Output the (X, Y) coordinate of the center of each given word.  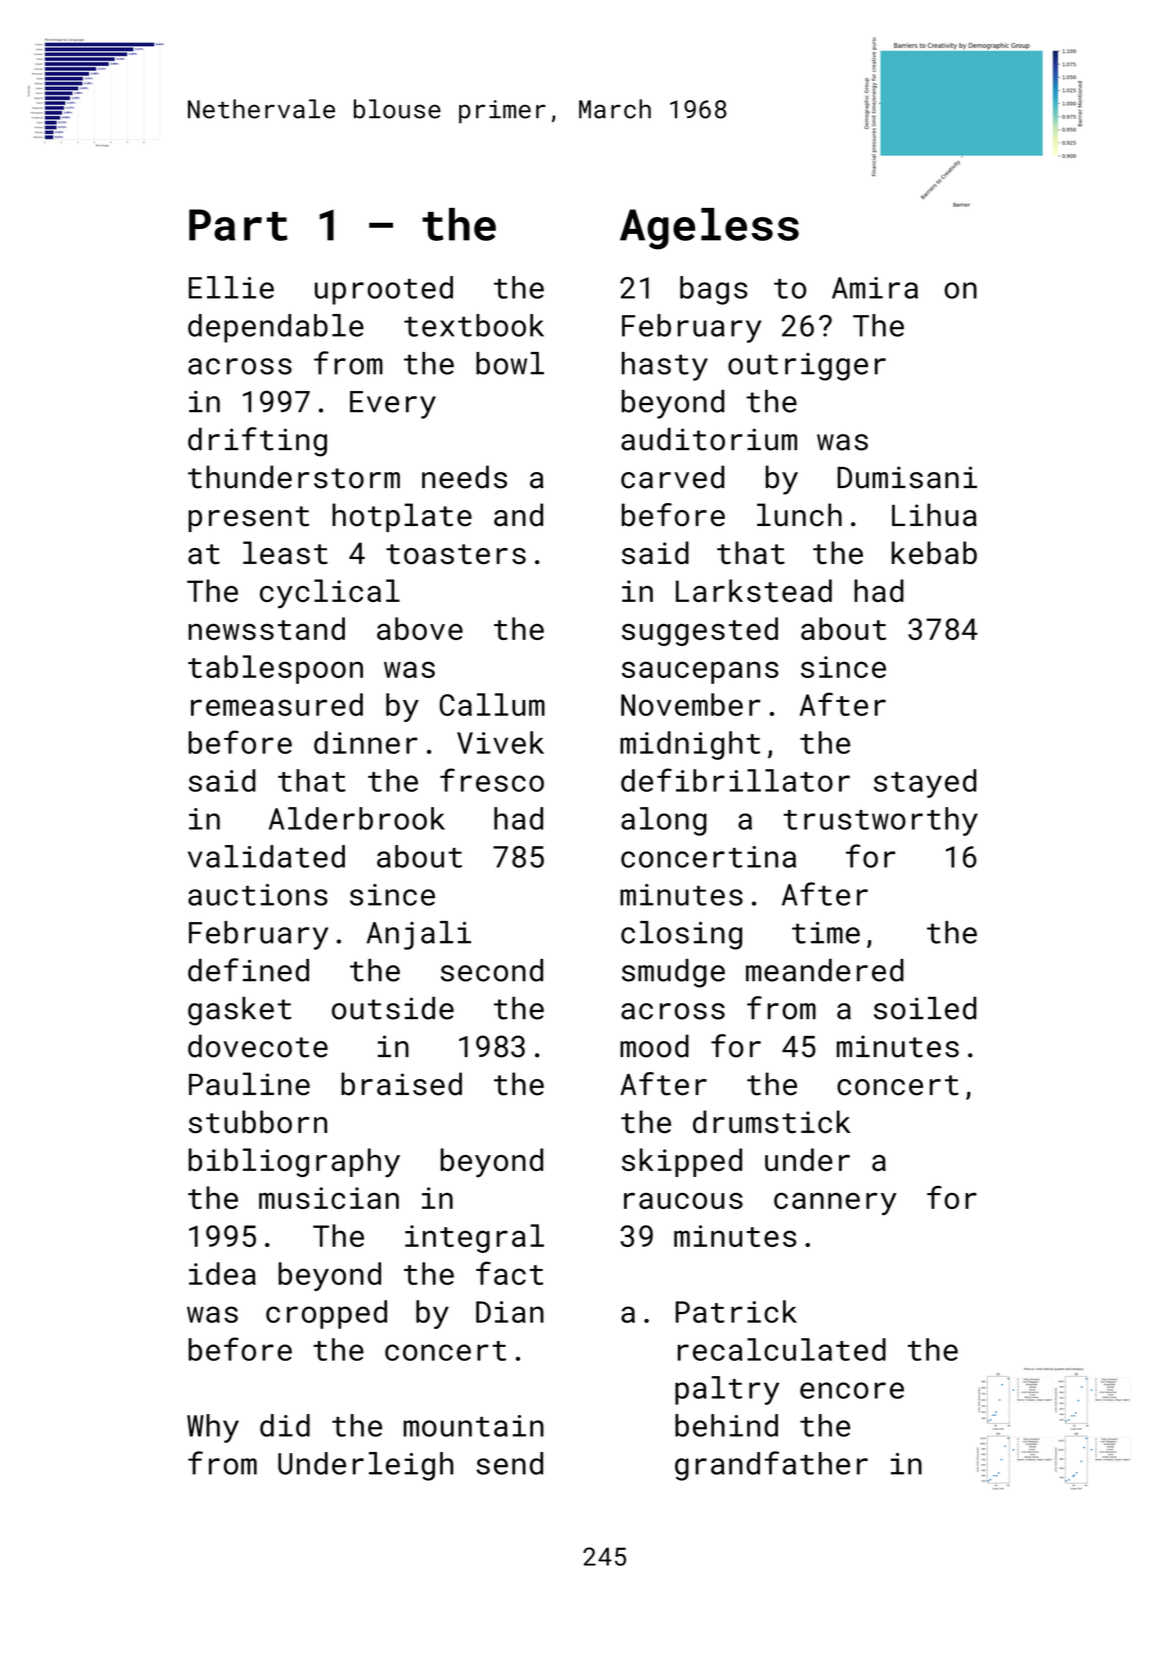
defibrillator (735, 780)
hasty (665, 366)
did (285, 1425)
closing (681, 935)
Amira (875, 288)
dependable (276, 328)
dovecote (258, 1046)
